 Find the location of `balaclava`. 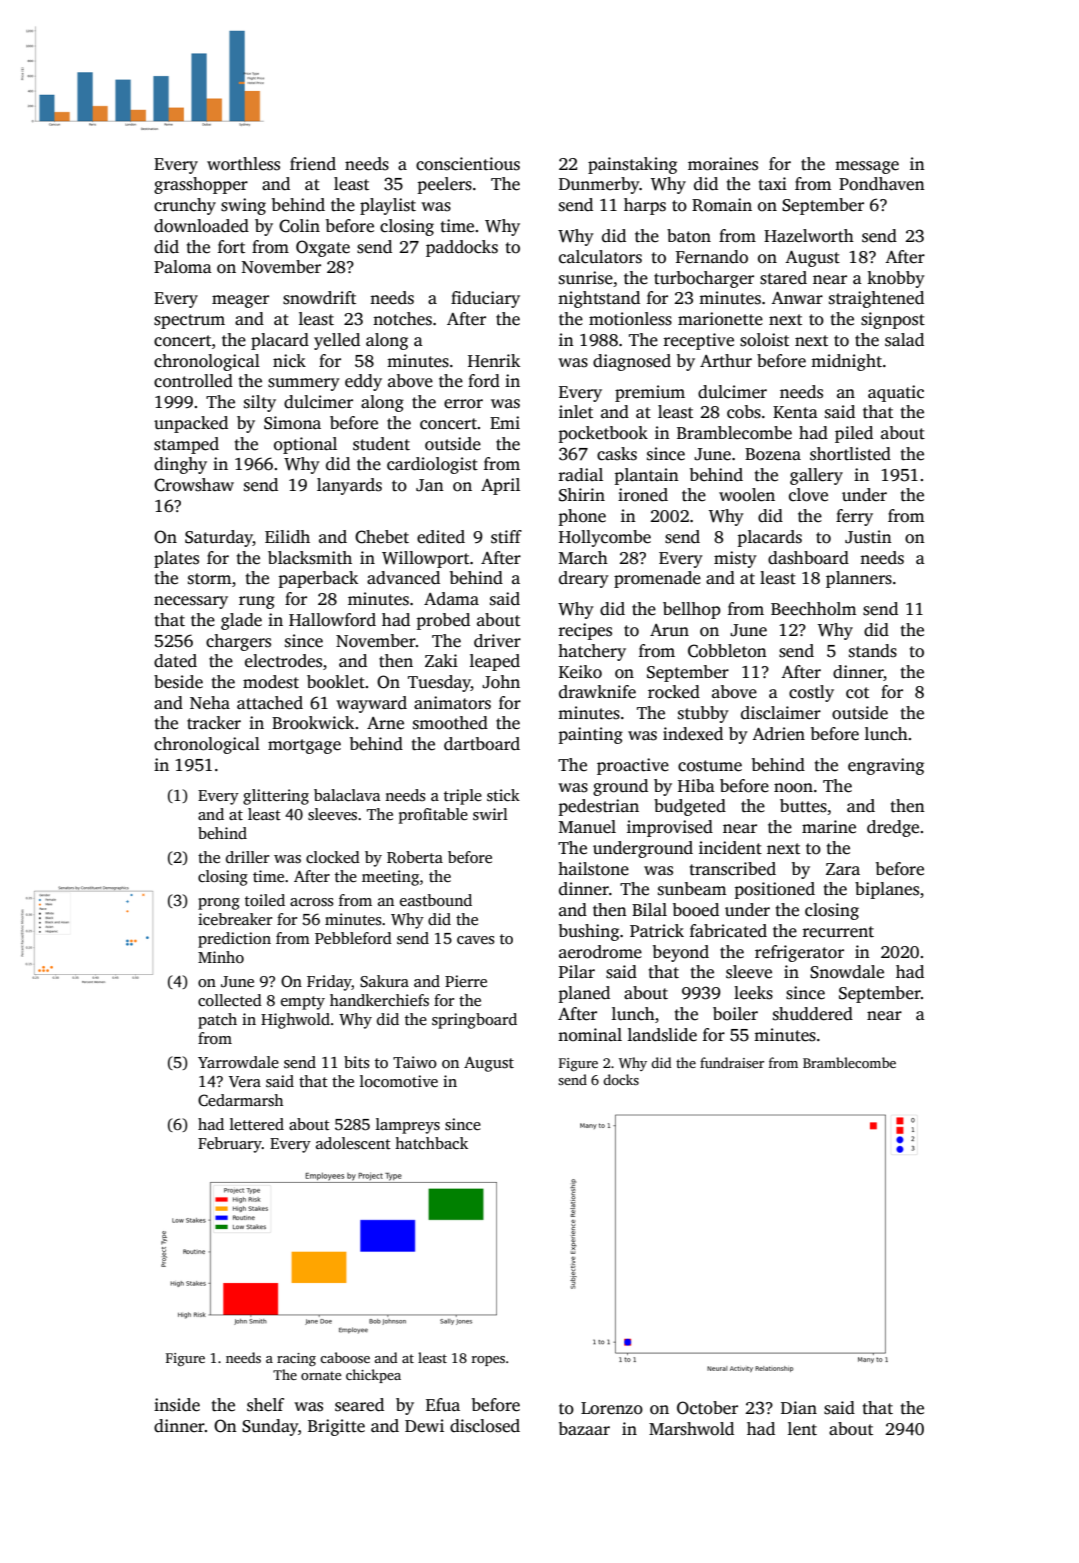

balaclava is located at coordinates (347, 795).
